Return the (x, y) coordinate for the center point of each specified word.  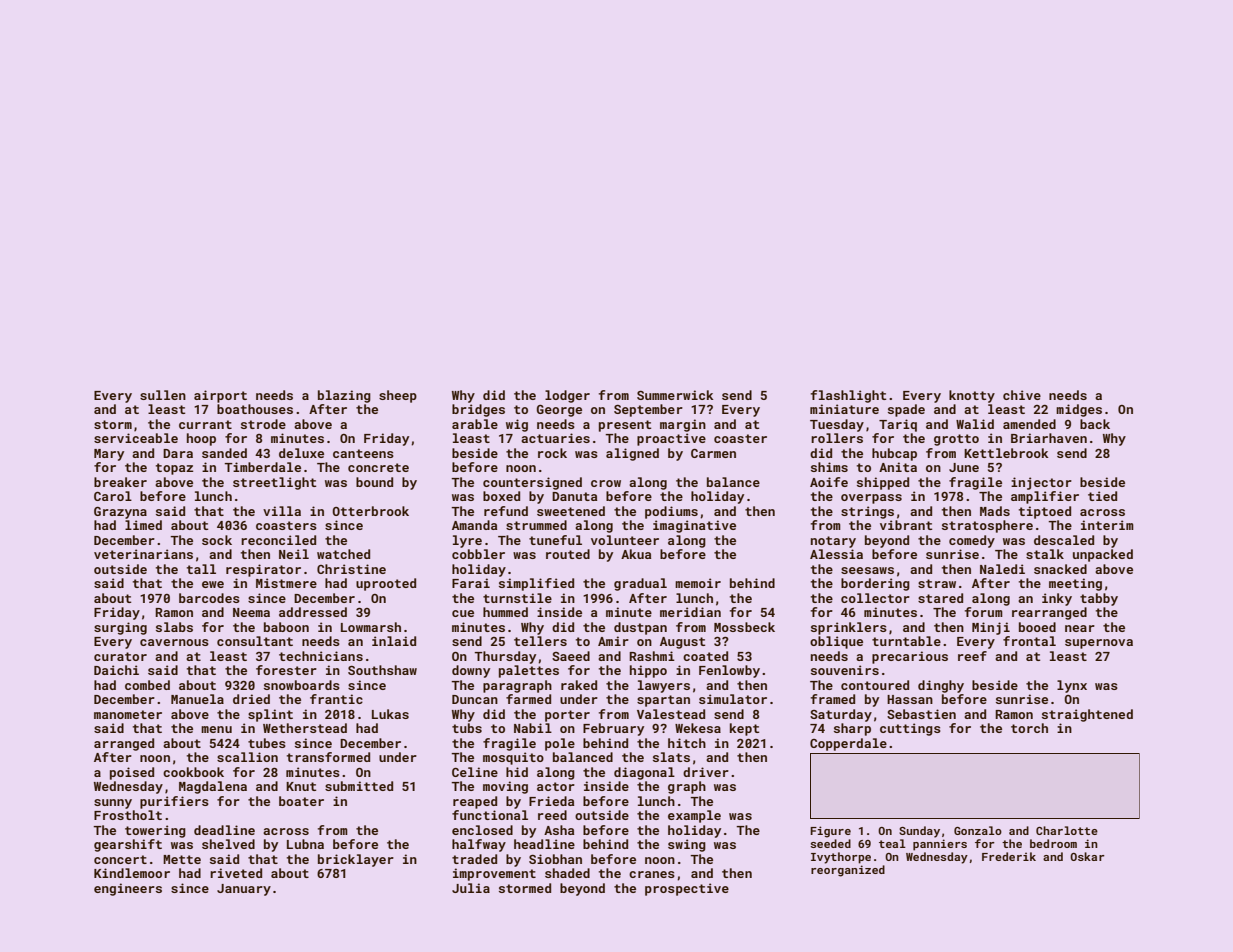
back (1095, 424)
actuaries (555, 438)
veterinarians (143, 554)
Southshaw (382, 670)
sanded (224, 453)
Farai (471, 583)
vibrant (906, 525)
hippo (648, 671)
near (1080, 628)
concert (120, 859)
